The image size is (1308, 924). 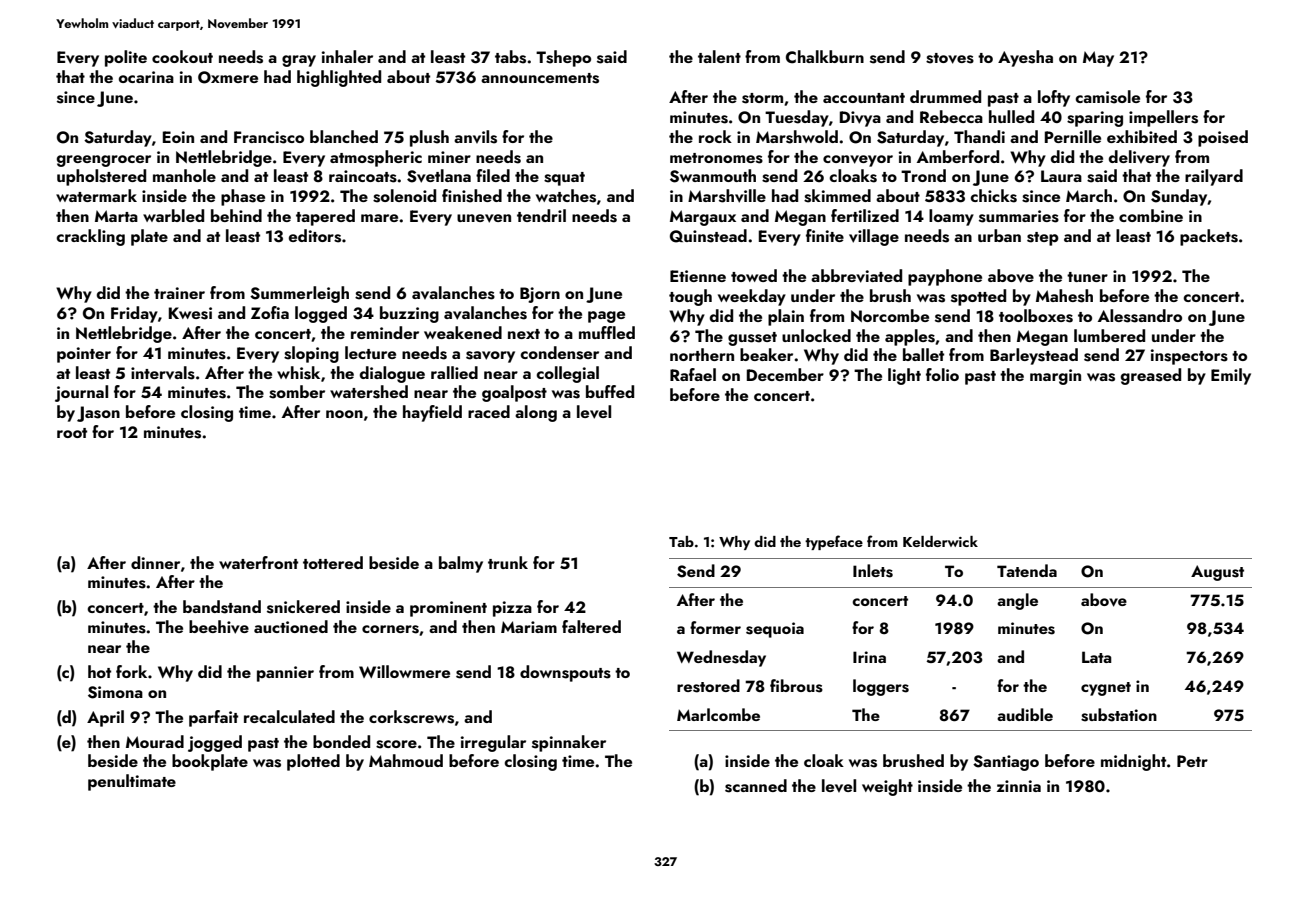 I want to click on Friday, so click(x=134, y=314).
